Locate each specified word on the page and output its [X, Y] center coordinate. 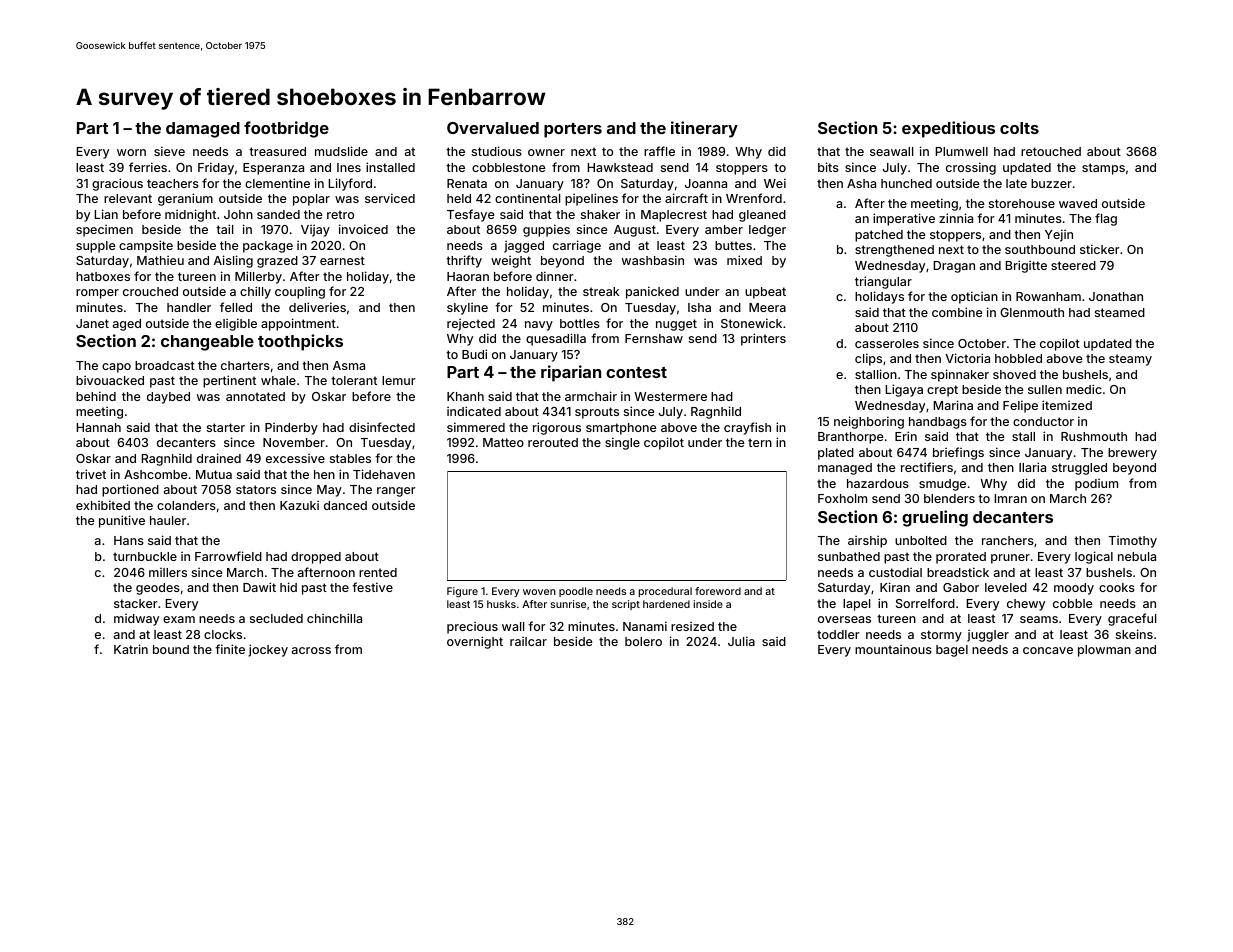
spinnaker [960, 375]
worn [131, 152]
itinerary [704, 129]
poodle [576, 592]
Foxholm [842, 498]
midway [136, 620]
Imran [1010, 498]
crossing [971, 168]
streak [601, 291]
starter [226, 427]
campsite [146, 246]
